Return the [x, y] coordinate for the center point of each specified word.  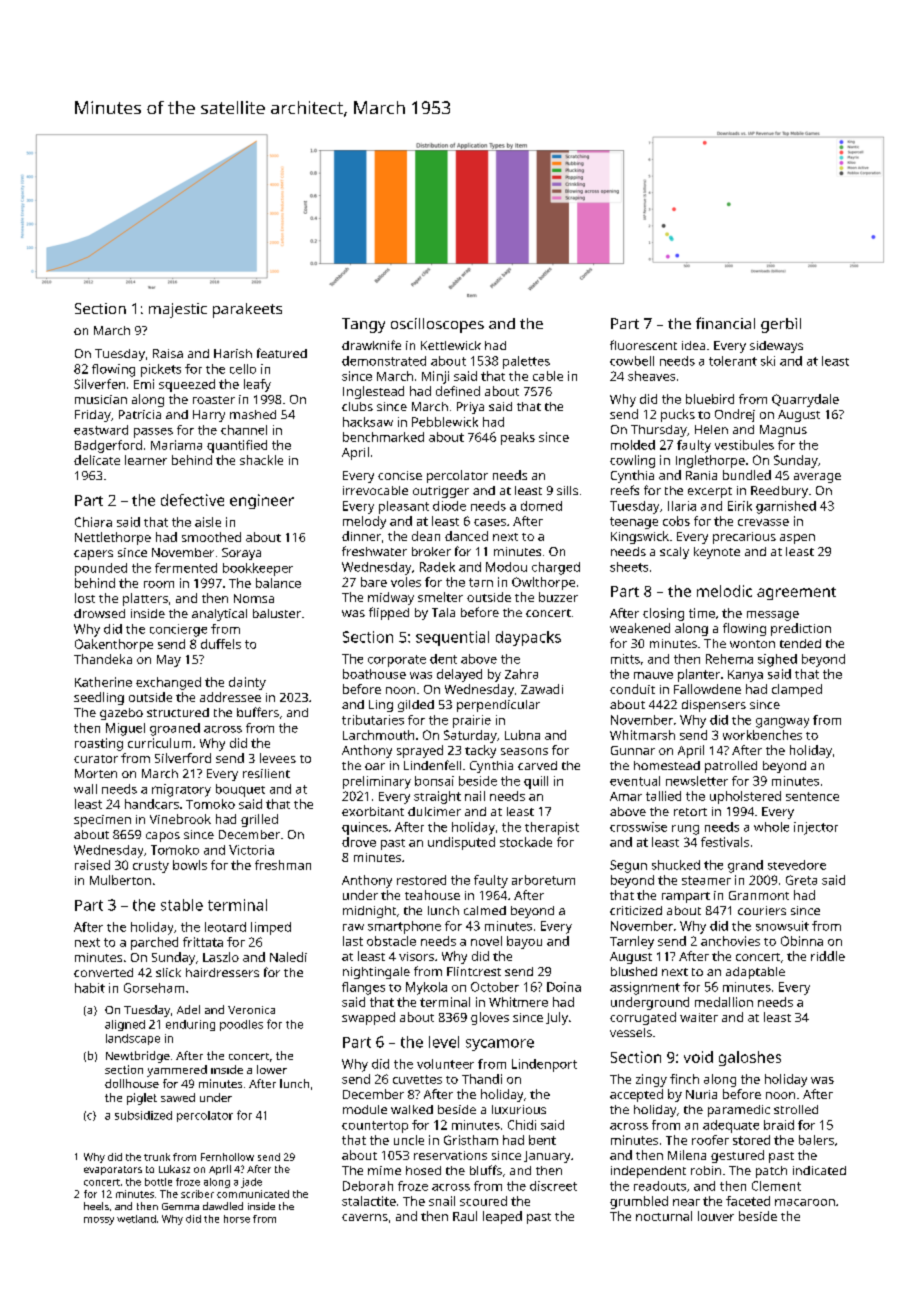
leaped [502, 1217]
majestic [178, 310]
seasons [524, 751]
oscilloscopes [437, 325]
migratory [181, 790]
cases [490, 522]
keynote [717, 553]
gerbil [781, 325]
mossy [99, 1221]
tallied [663, 796]
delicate [97, 460]
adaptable [755, 973]
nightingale [376, 973]
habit [90, 988]
